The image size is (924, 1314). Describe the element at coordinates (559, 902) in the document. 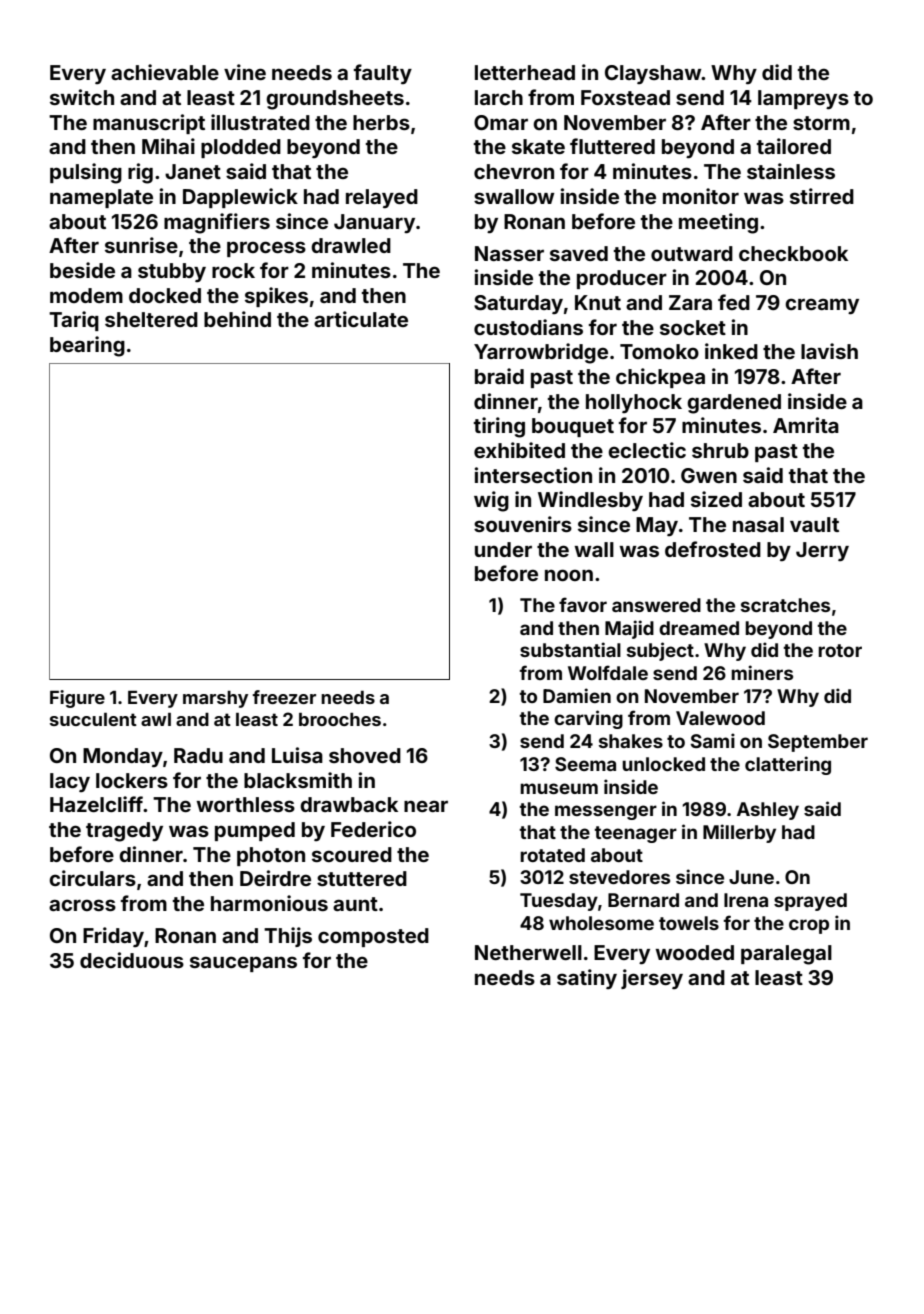

I see `Tuesday` at that location.
